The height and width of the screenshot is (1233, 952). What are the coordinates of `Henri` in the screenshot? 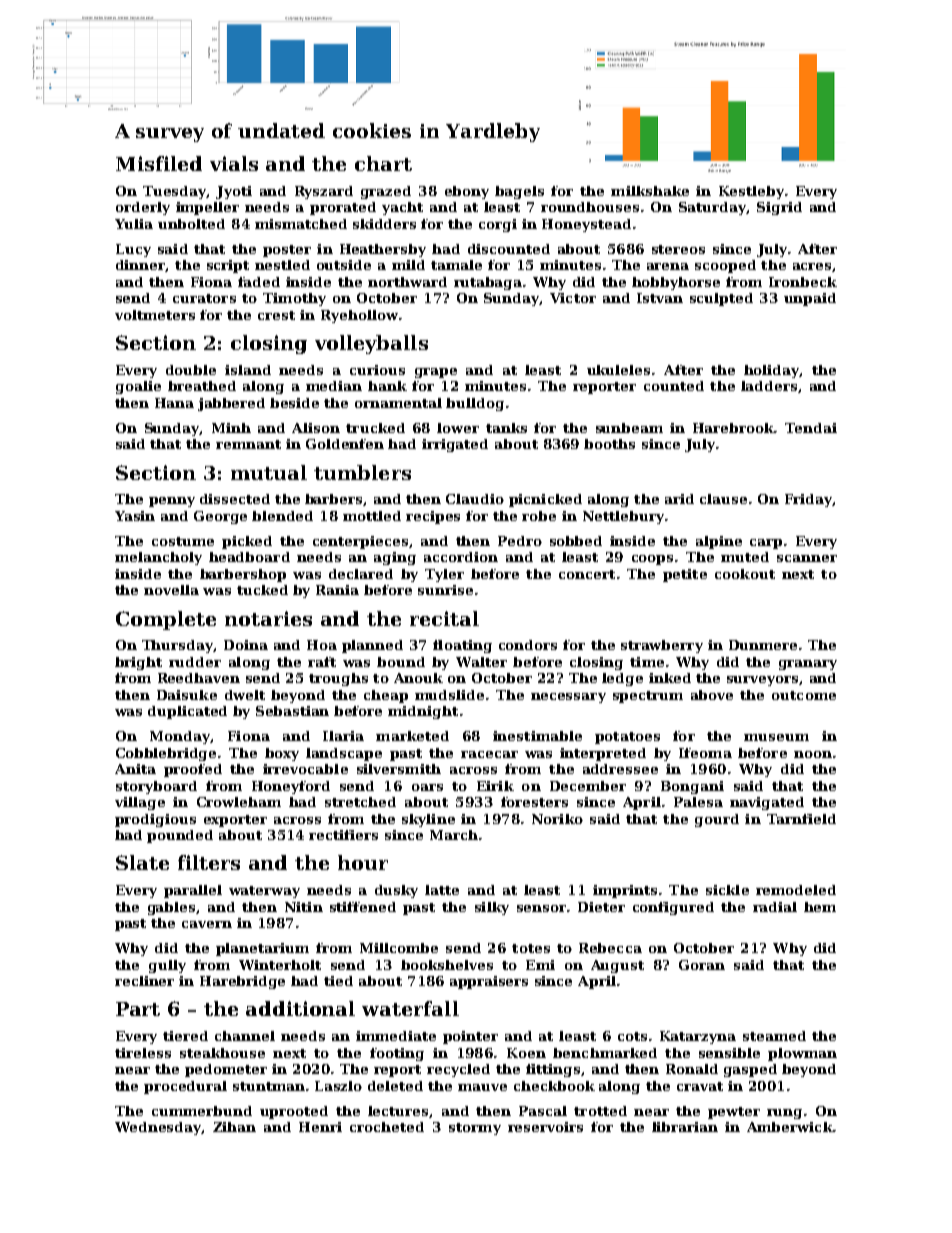 It's located at (320, 1127).
